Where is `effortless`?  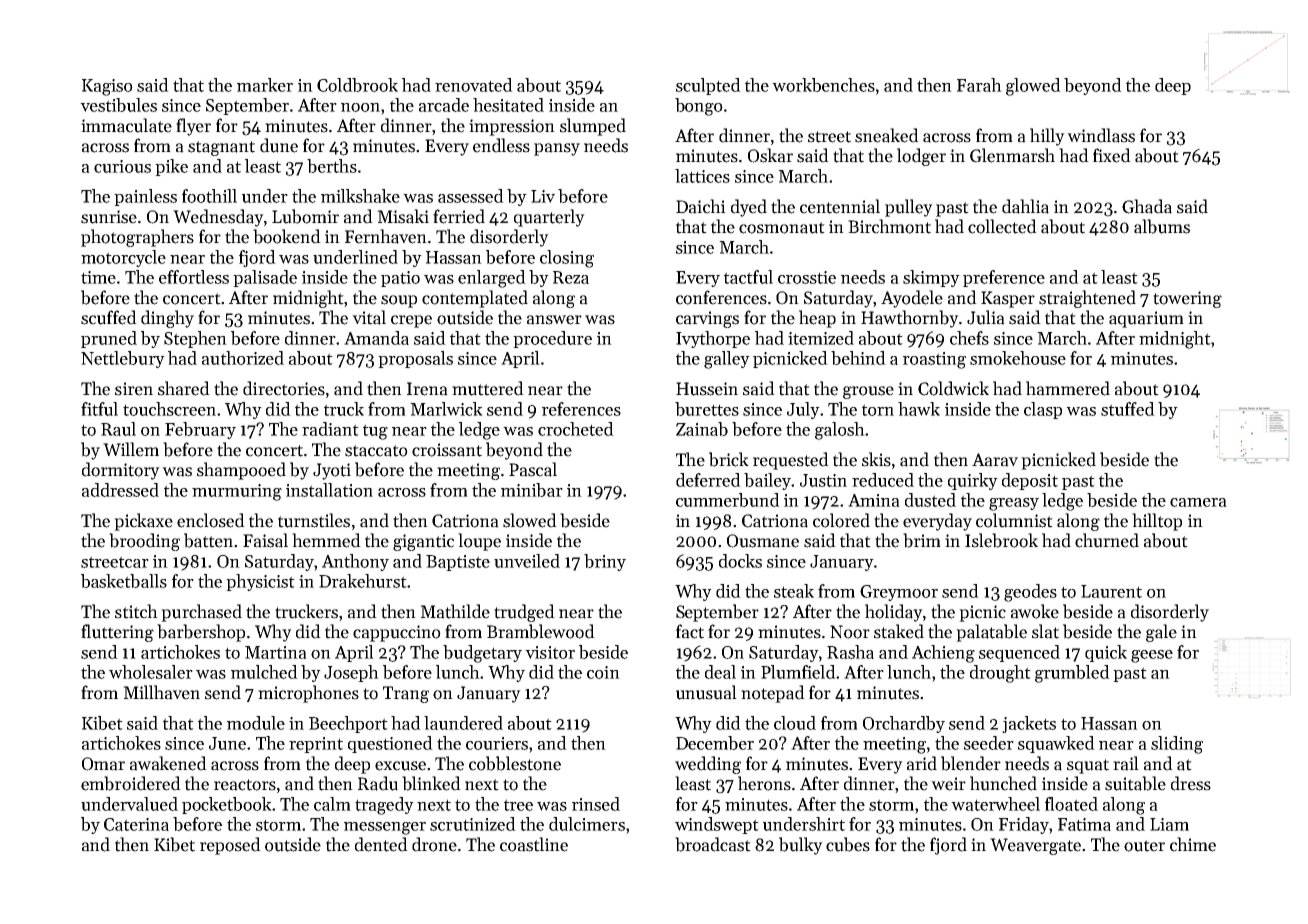
effortless is located at coordinates (194, 277).
